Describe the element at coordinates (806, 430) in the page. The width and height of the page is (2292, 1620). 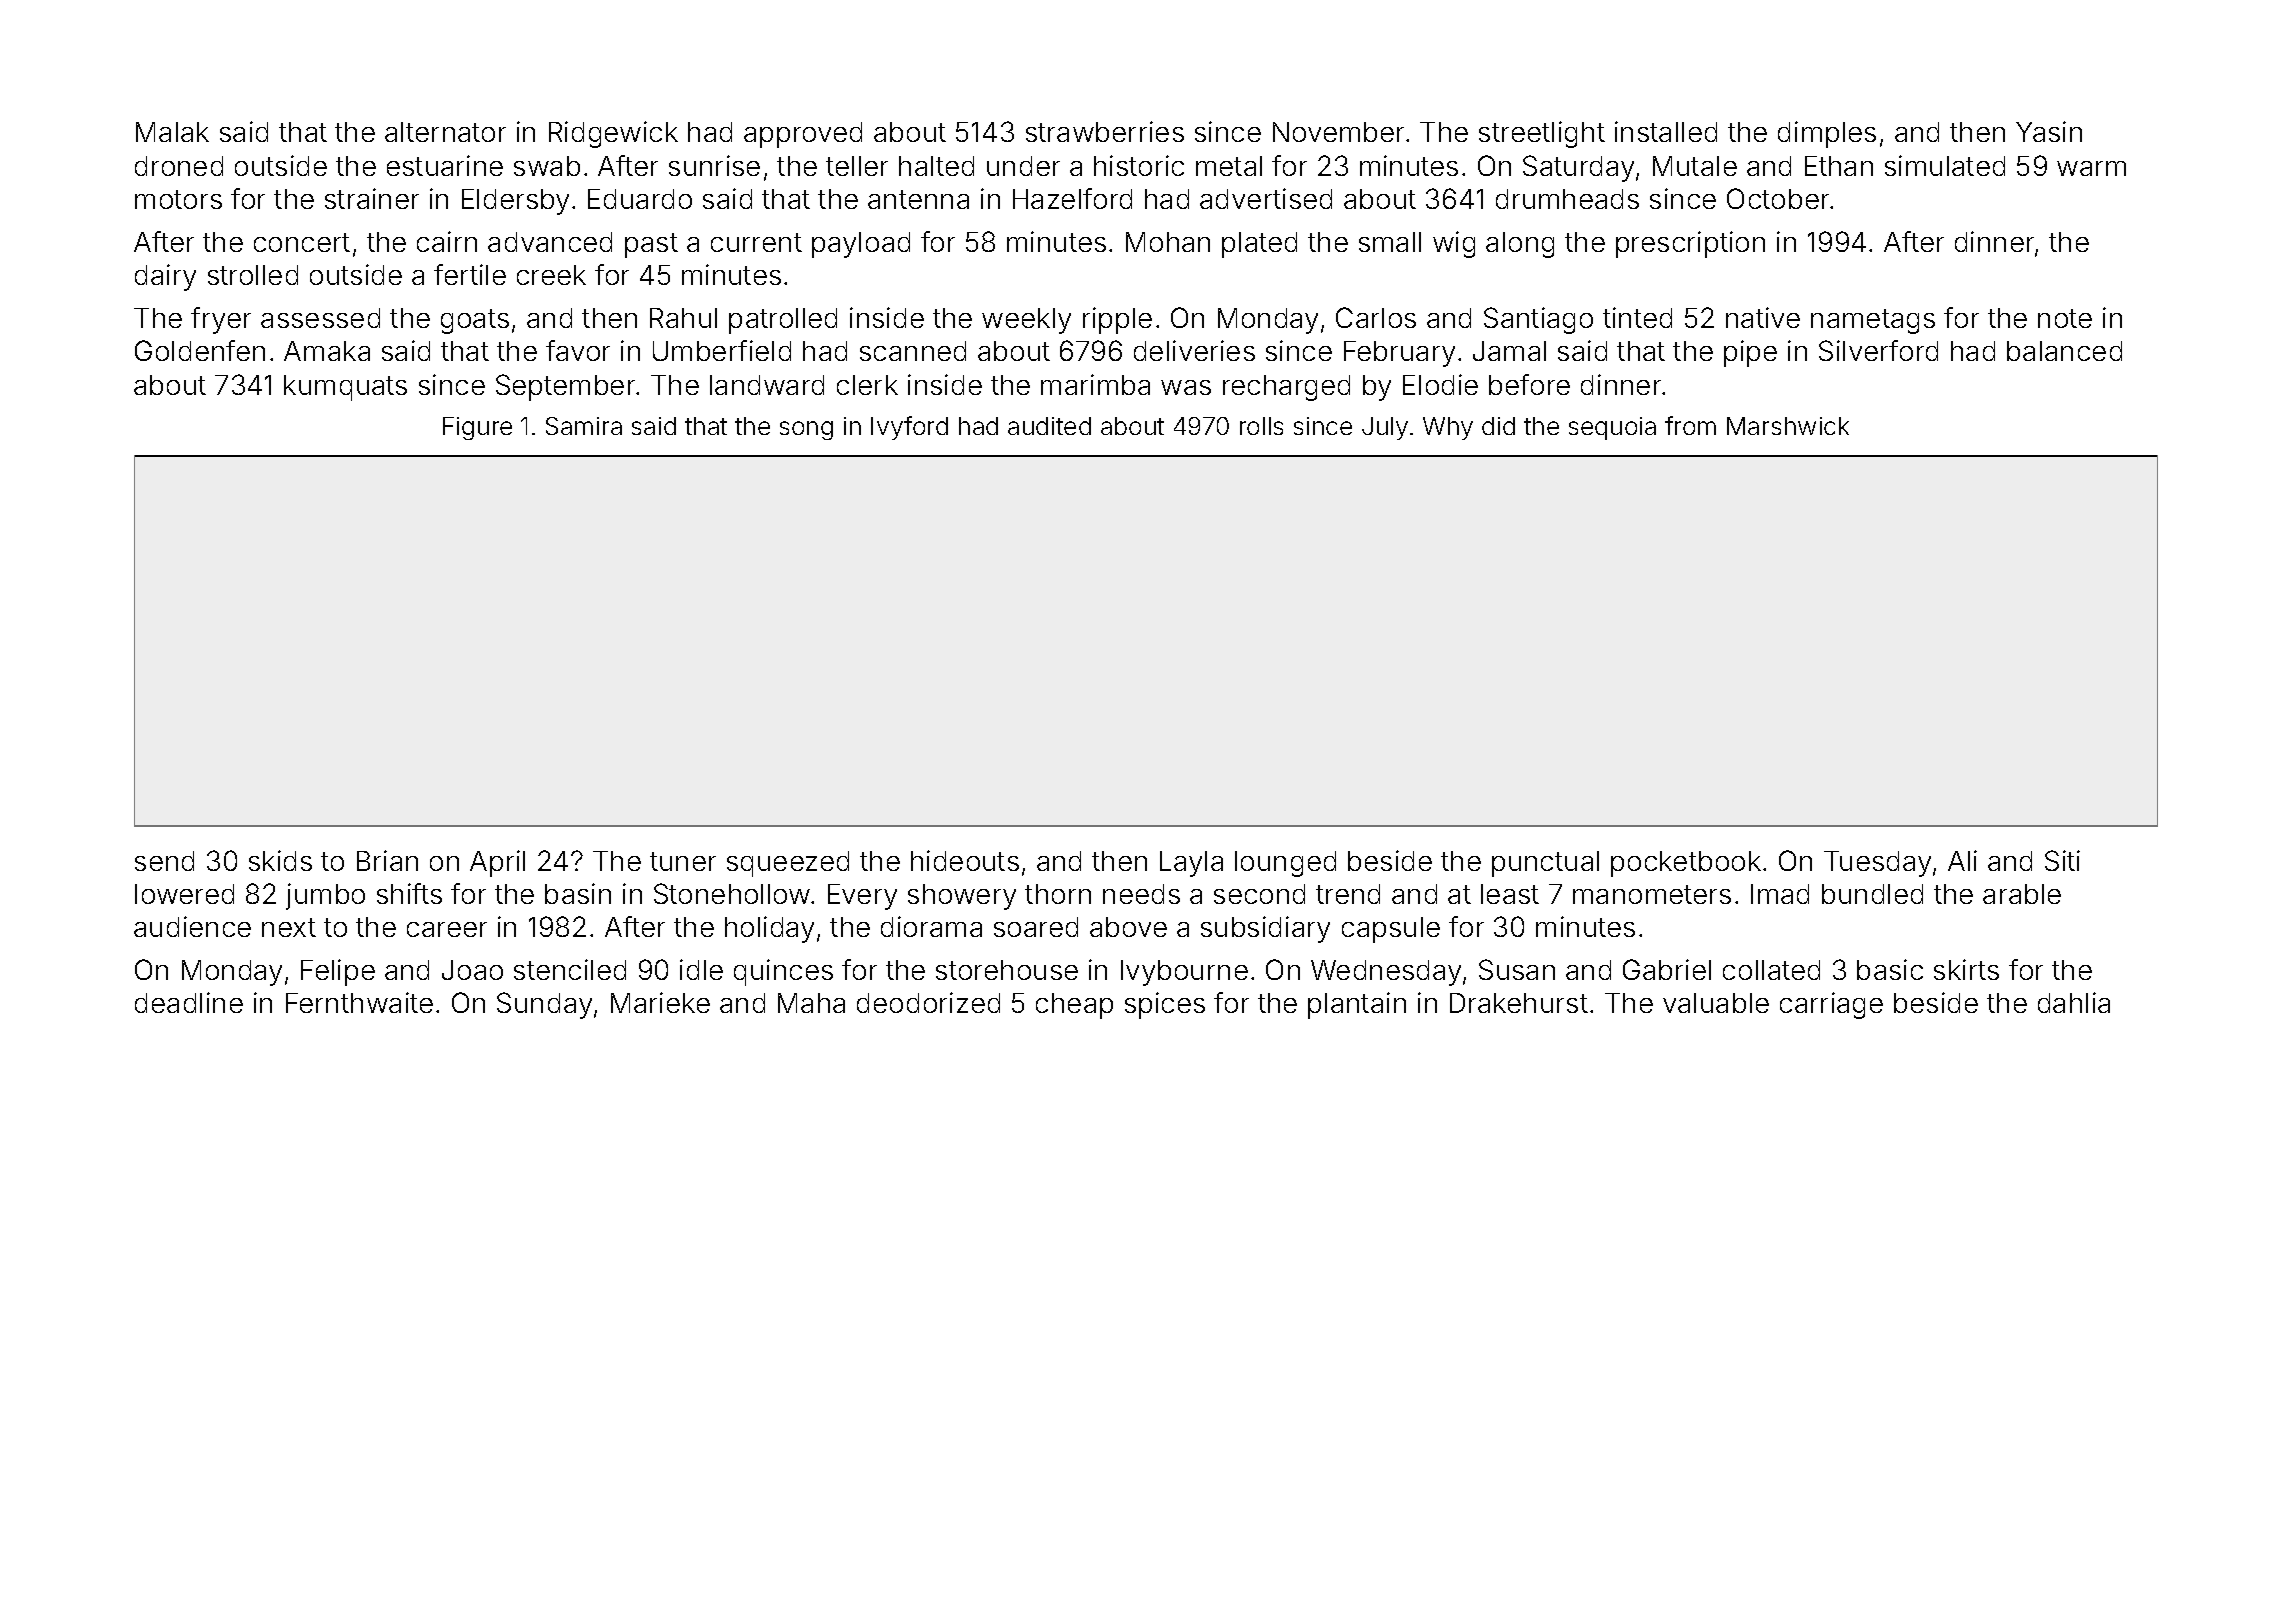
I see `song` at that location.
